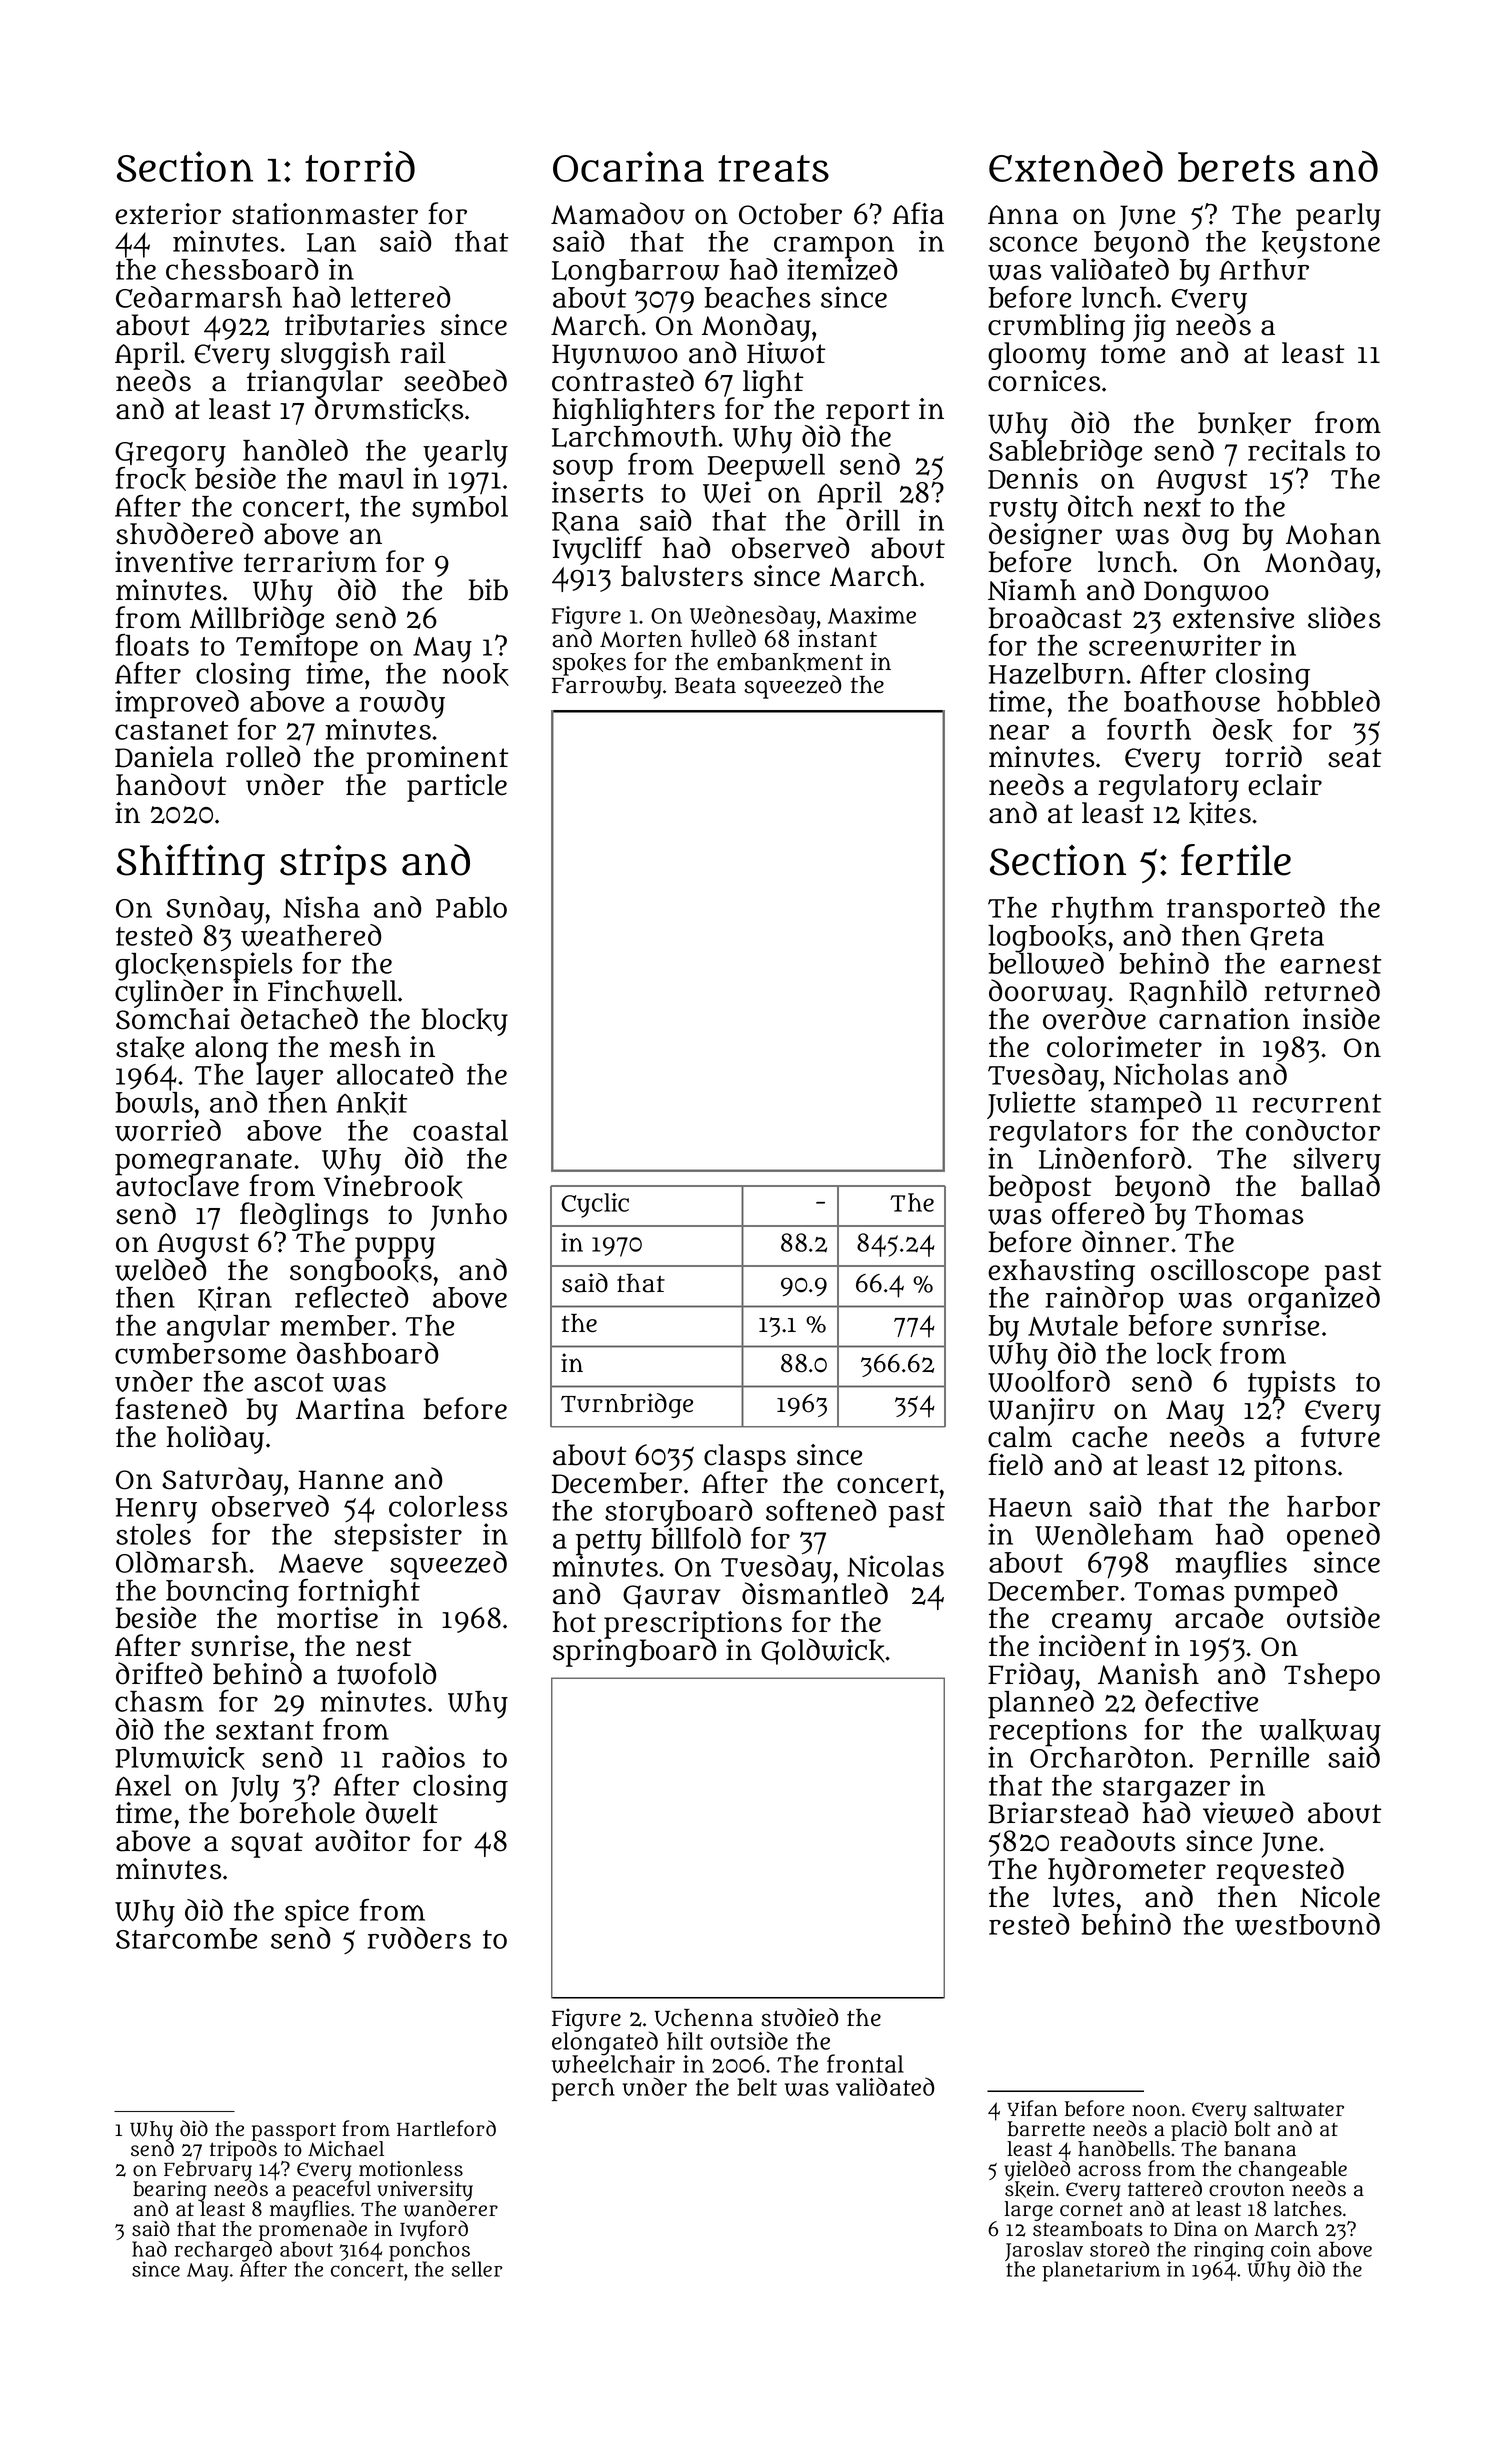 This screenshot has height=2464, width=1496. What do you see at coordinates (243, 2151) in the screenshot?
I see `tripods` at bounding box center [243, 2151].
